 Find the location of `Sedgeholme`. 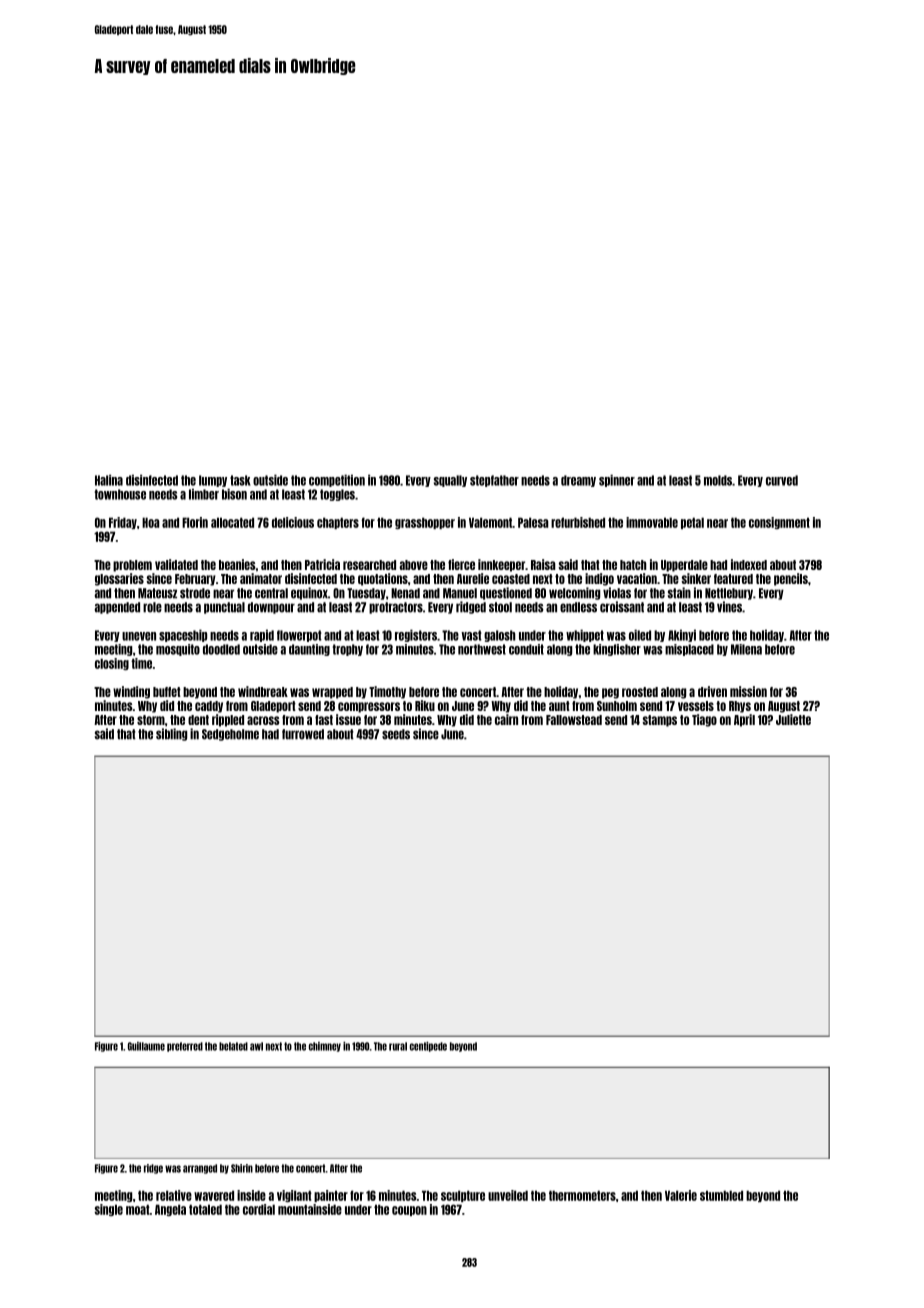

Sedgeholme is located at coordinates (230, 735).
